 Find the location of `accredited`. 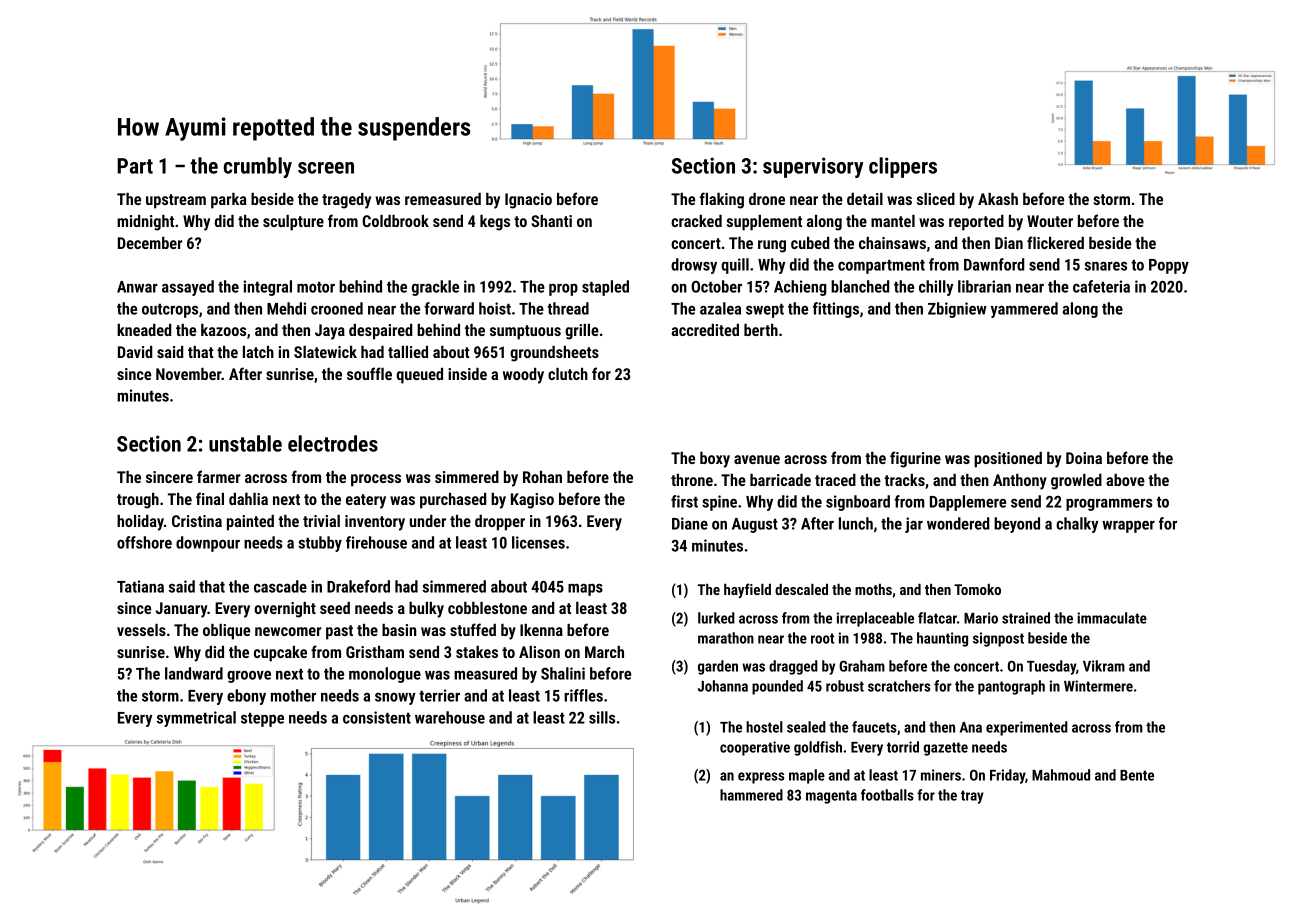

accredited is located at coordinates (705, 330).
